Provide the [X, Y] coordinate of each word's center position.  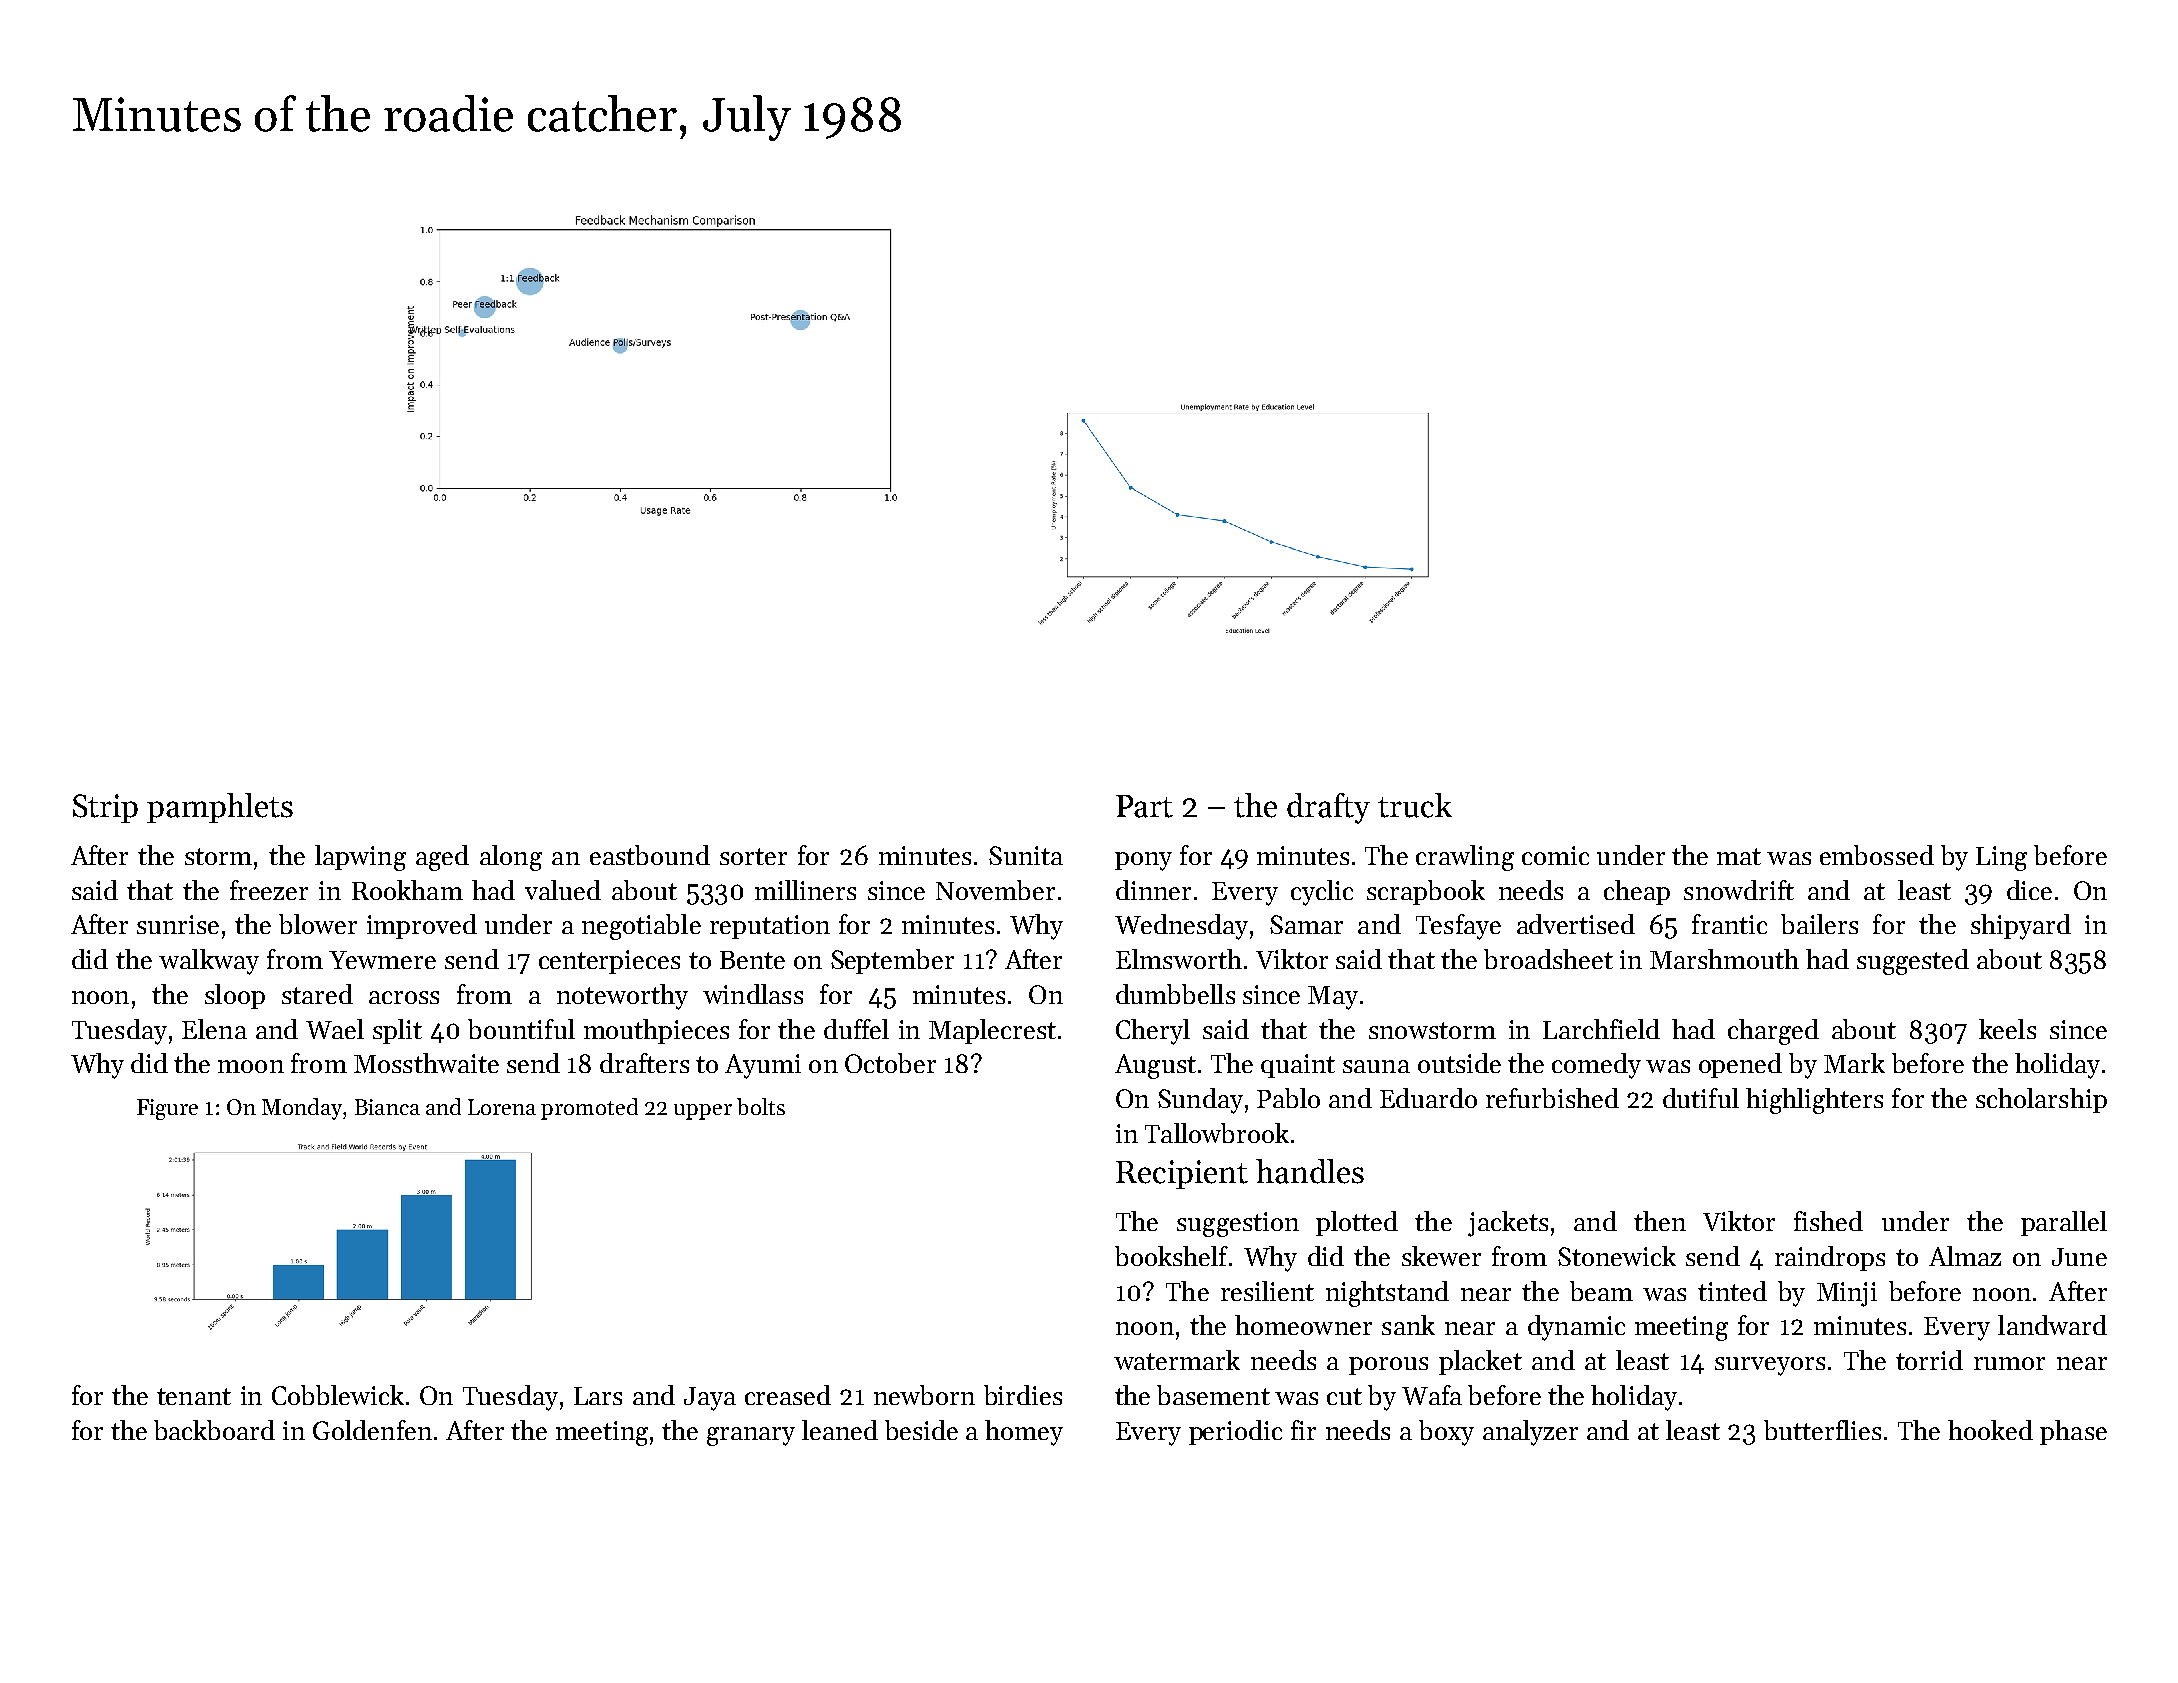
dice [2029, 890]
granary [751, 1436]
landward [2052, 1325]
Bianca [387, 1107]
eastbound [650, 855]
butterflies [1822, 1430]
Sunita [1026, 855]
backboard [214, 1430]
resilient [1267, 1291]
